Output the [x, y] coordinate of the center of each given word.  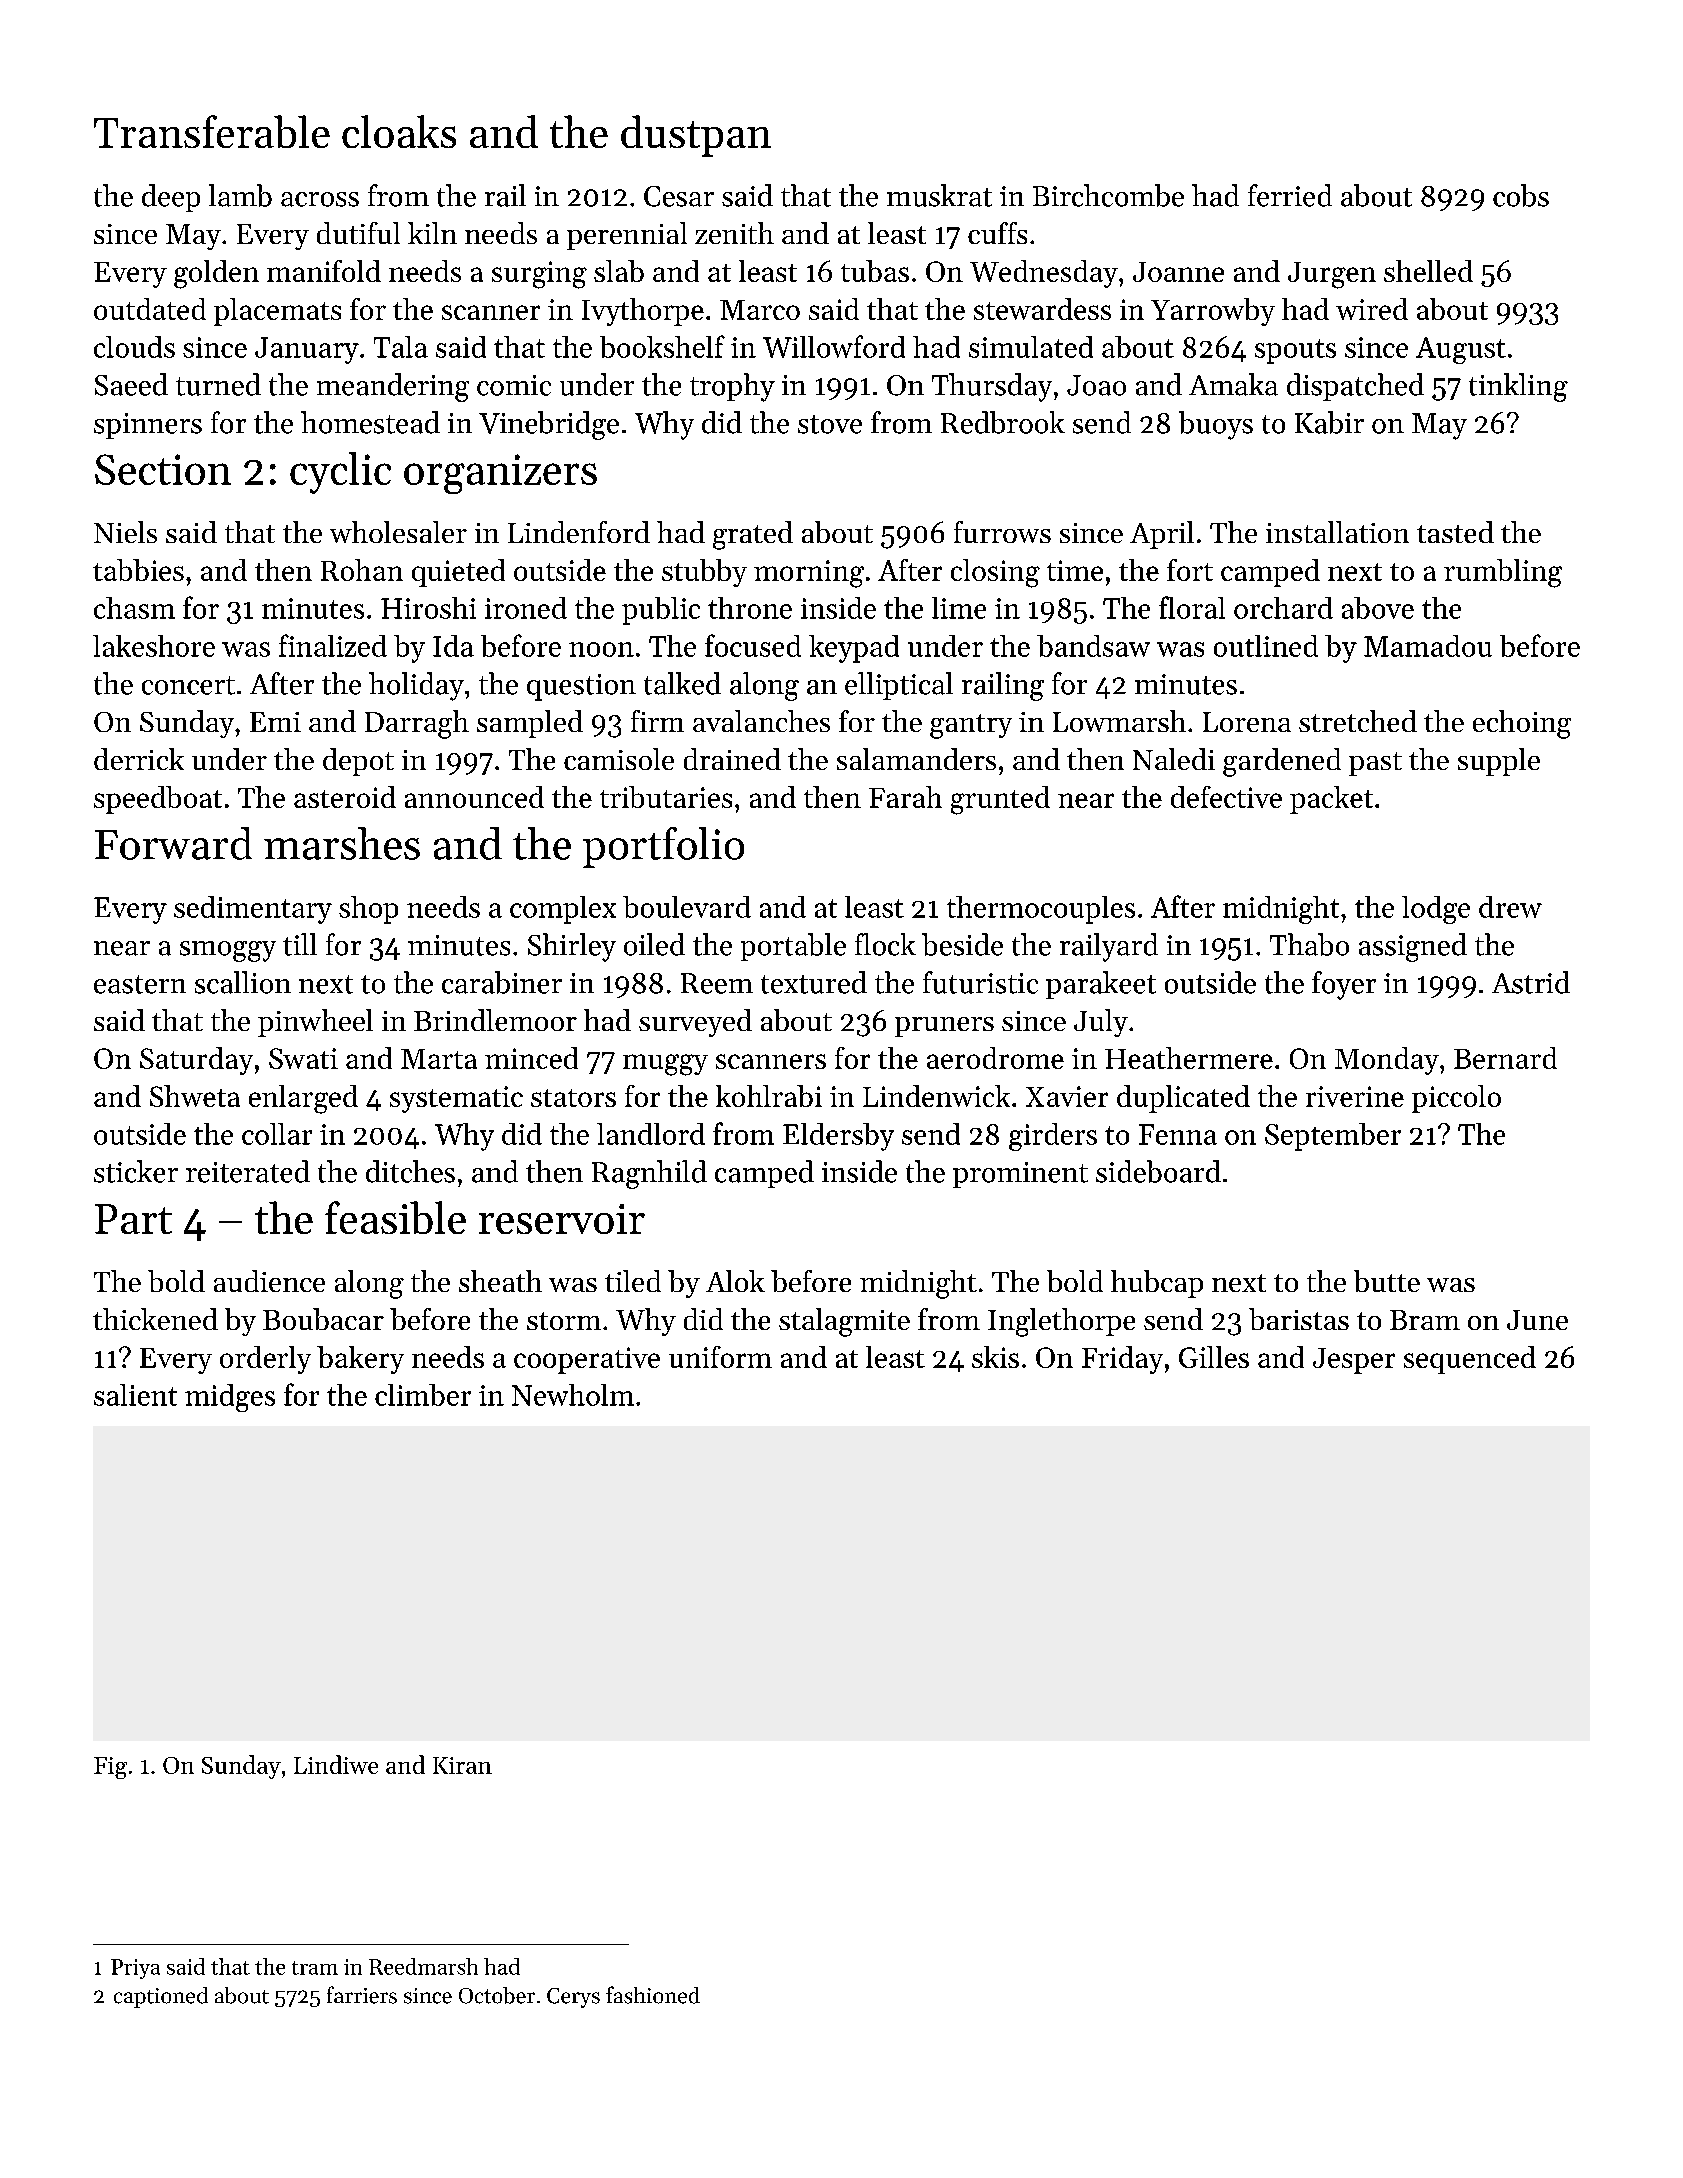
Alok [735, 1281]
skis [995, 1357]
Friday [1122, 1360]
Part [133, 1219]
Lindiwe [336, 1764]
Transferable [212, 131]
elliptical [899, 686]
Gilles [1214, 1357]
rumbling [1503, 573]
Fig [110, 1768]
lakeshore [154, 646]
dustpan [696, 136]
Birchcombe [1108, 195]
